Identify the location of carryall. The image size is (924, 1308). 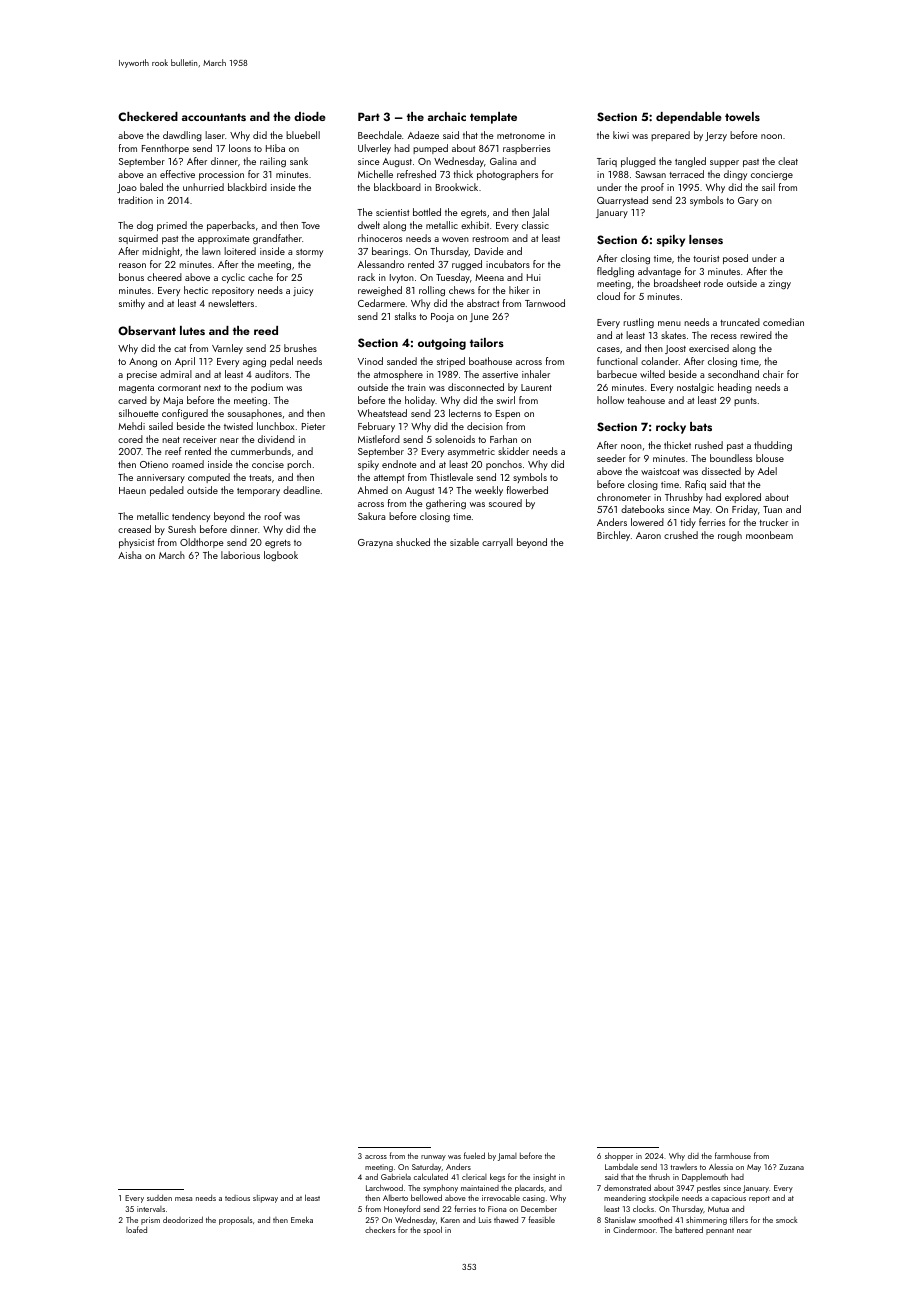
(497, 543).
